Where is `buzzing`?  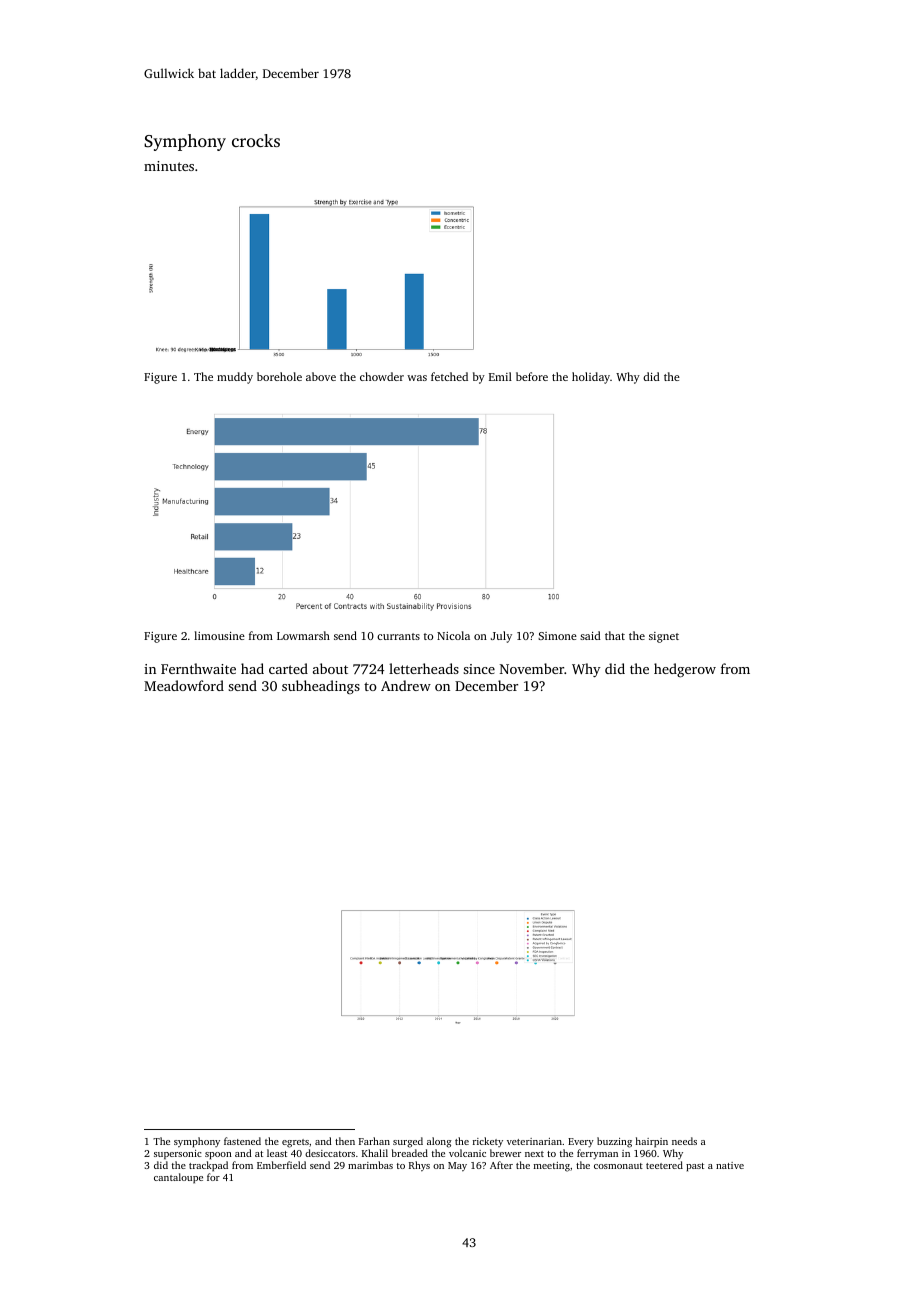 buzzing is located at coordinates (614, 1142).
